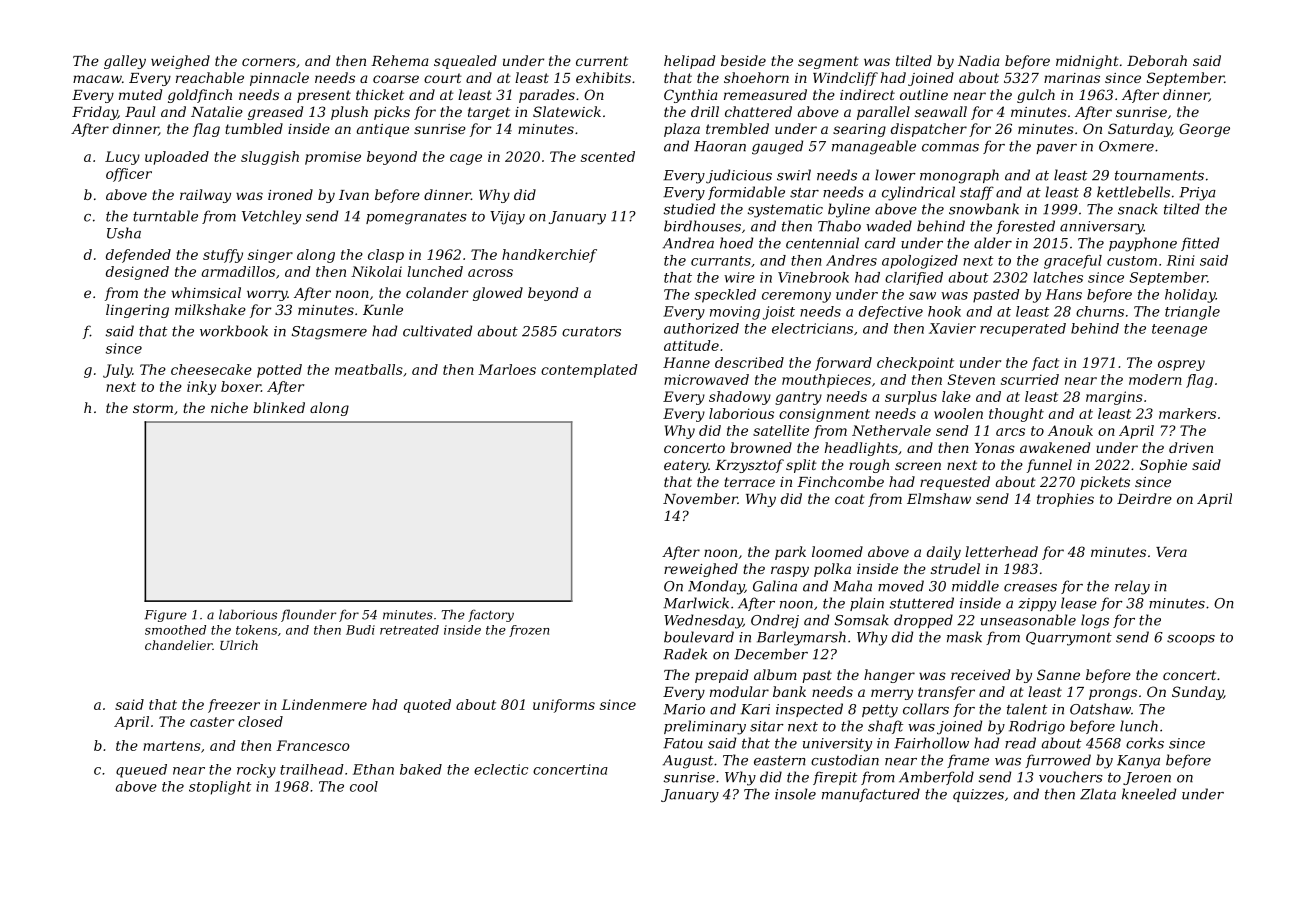 The width and height of the page is (1308, 924). What do you see at coordinates (234, 706) in the page?
I see `freezer` at bounding box center [234, 706].
